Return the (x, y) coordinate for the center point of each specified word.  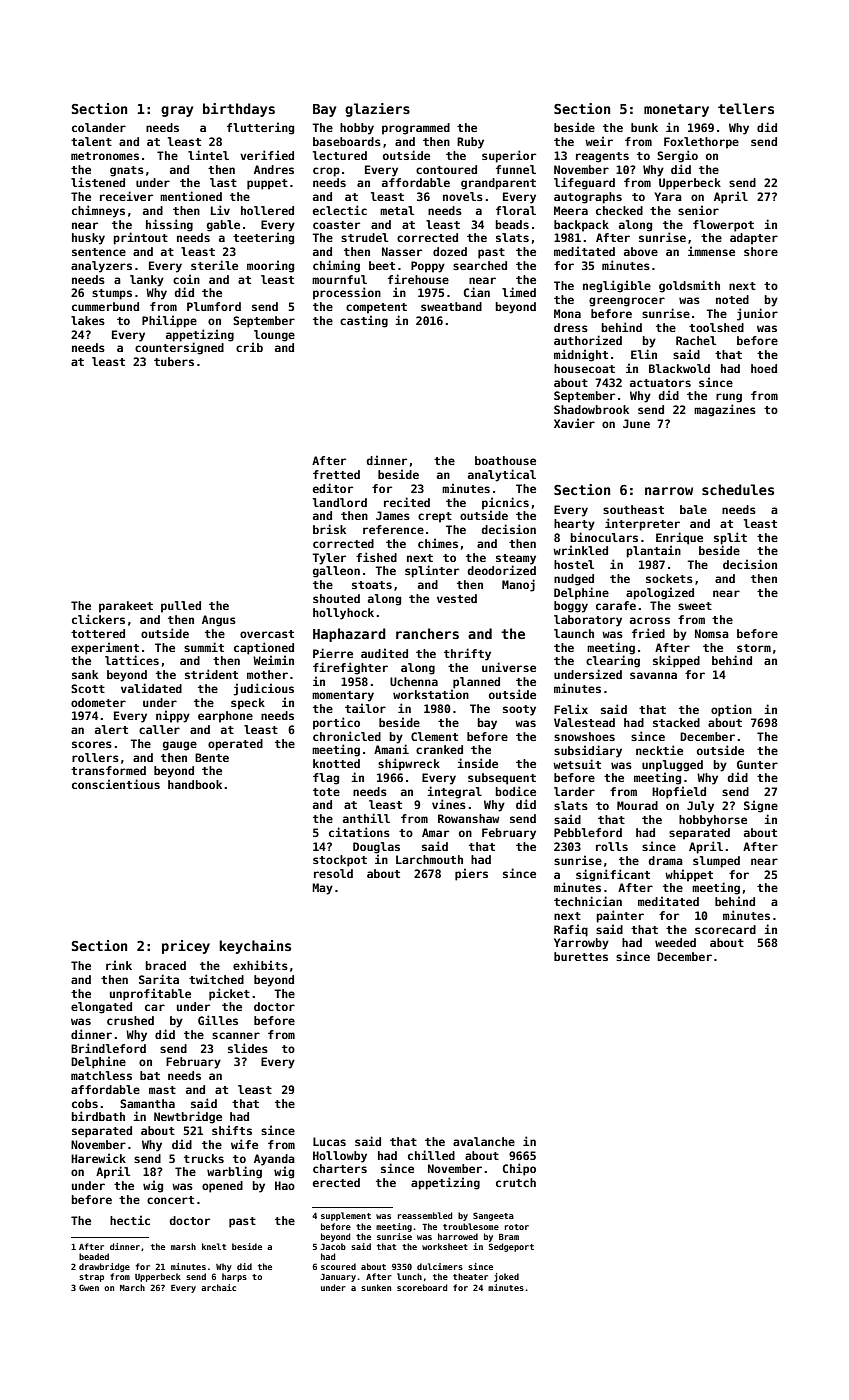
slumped (716, 862)
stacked (676, 722)
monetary (676, 110)
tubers (174, 361)
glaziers (377, 110)
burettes (581, 956)
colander (99, 127)
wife (244, 1144)
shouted (336, 598)
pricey (186, 947)
